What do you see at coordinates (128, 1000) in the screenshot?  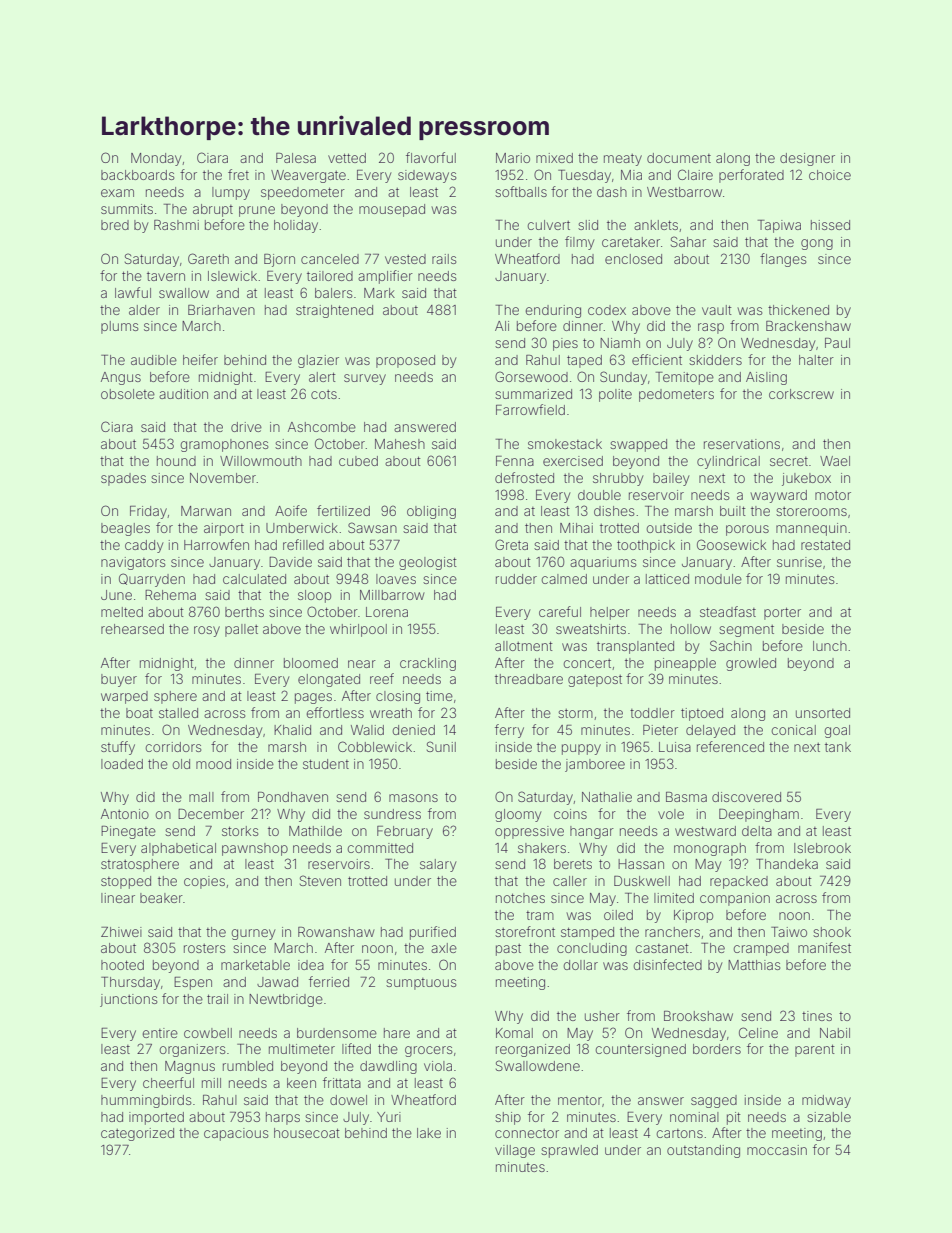 I see `junctions` at bounding box center [128, 1000].
